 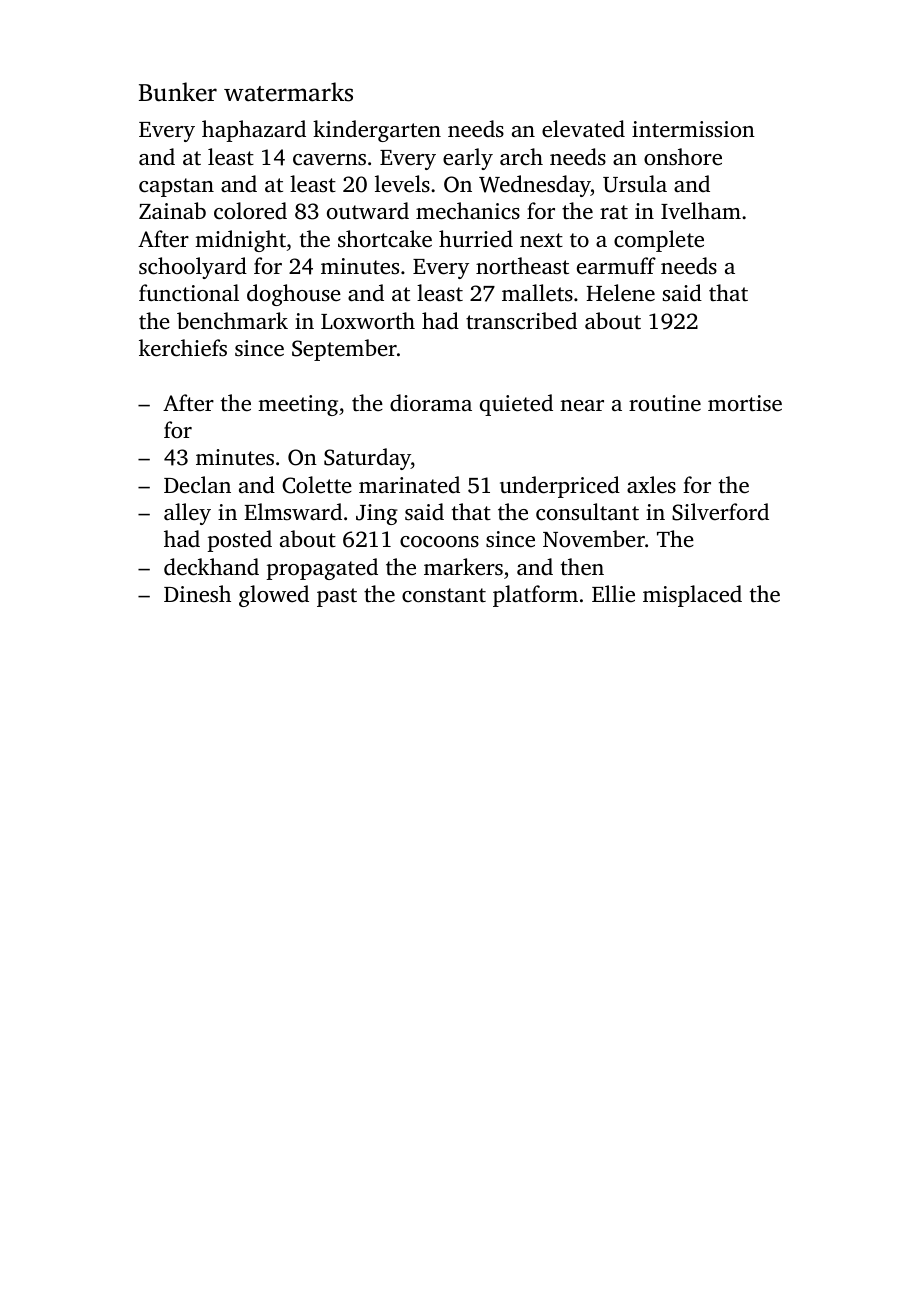 What do you see at coordinates (239, 541) in the screenshot?
I see `posted` at bounding box center [239, 541].
